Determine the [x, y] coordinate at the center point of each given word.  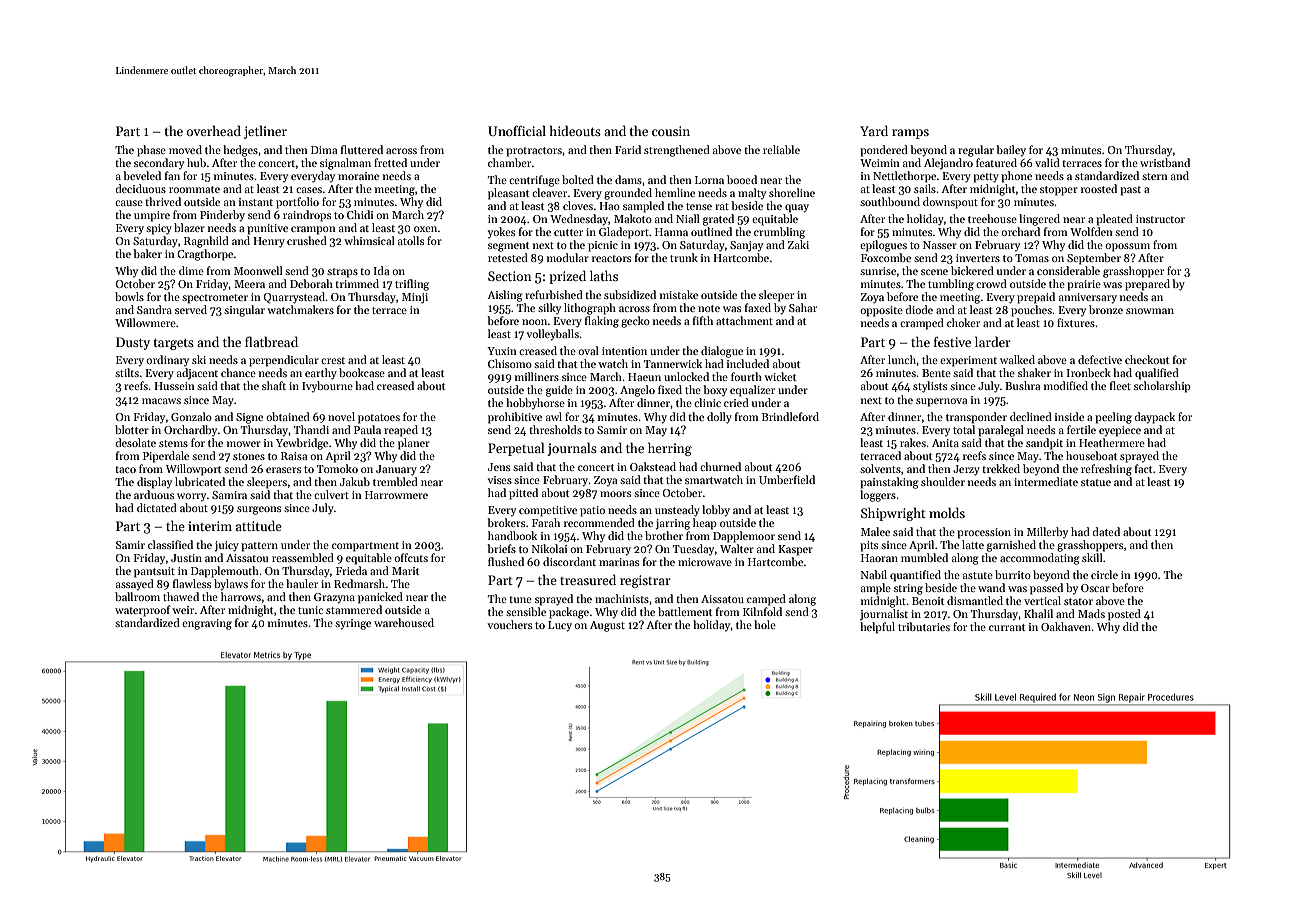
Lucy [560, 626]
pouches [1031, 311]
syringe [353, 624]
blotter [132, 429]
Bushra [1022, 385]
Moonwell [258, 270]
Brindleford [790, 416]
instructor [1160, 219]
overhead [214, 130]
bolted [578, 179]
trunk [684, 257]
